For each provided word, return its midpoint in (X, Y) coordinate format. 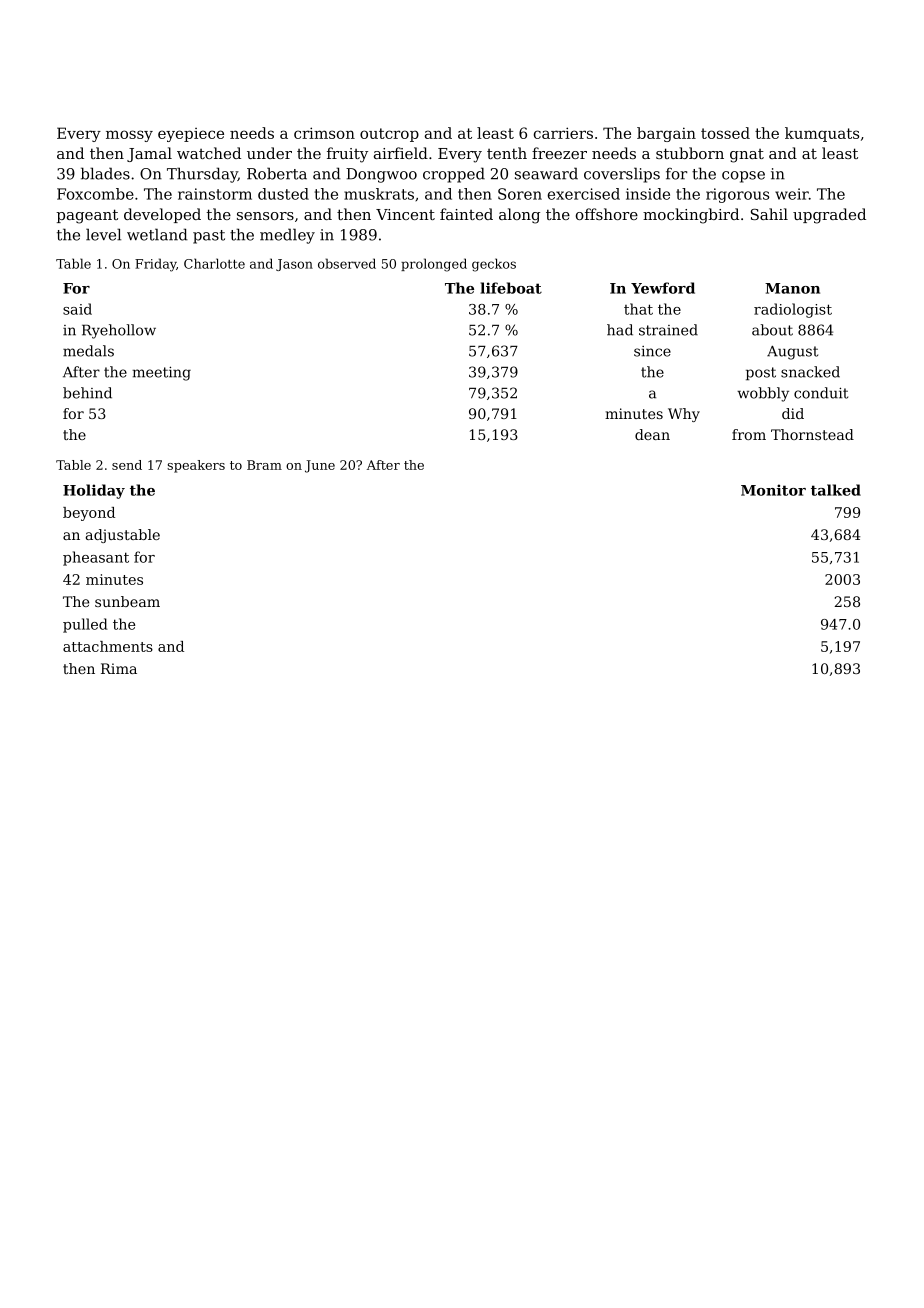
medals (88, 351)
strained (668, 330)
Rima (119, 668)
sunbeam (127, 601)
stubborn (690, 153)
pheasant (96, 558)
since (652, 351)
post (761, 373)
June (320, 466)
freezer (559, 153)
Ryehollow (119, 331)
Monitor (773, 490)
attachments (108, 646)
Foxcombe (95, 194)
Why (684, 415)
